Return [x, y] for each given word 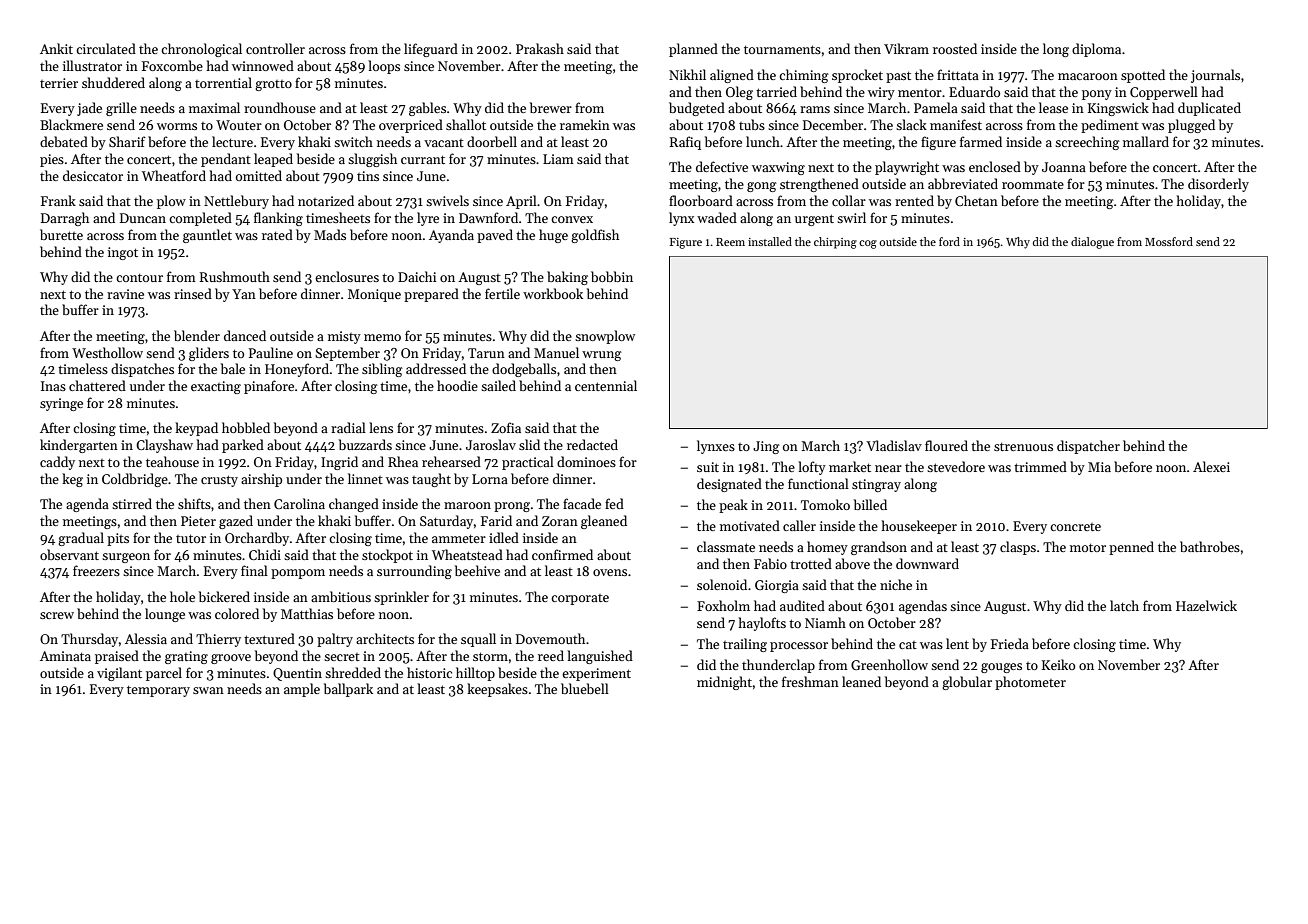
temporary [158, 691]
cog [868, 244]
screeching [1087, 143]
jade [89, 109]
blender [197, 335]
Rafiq [685, 143]
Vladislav [894, 445]
